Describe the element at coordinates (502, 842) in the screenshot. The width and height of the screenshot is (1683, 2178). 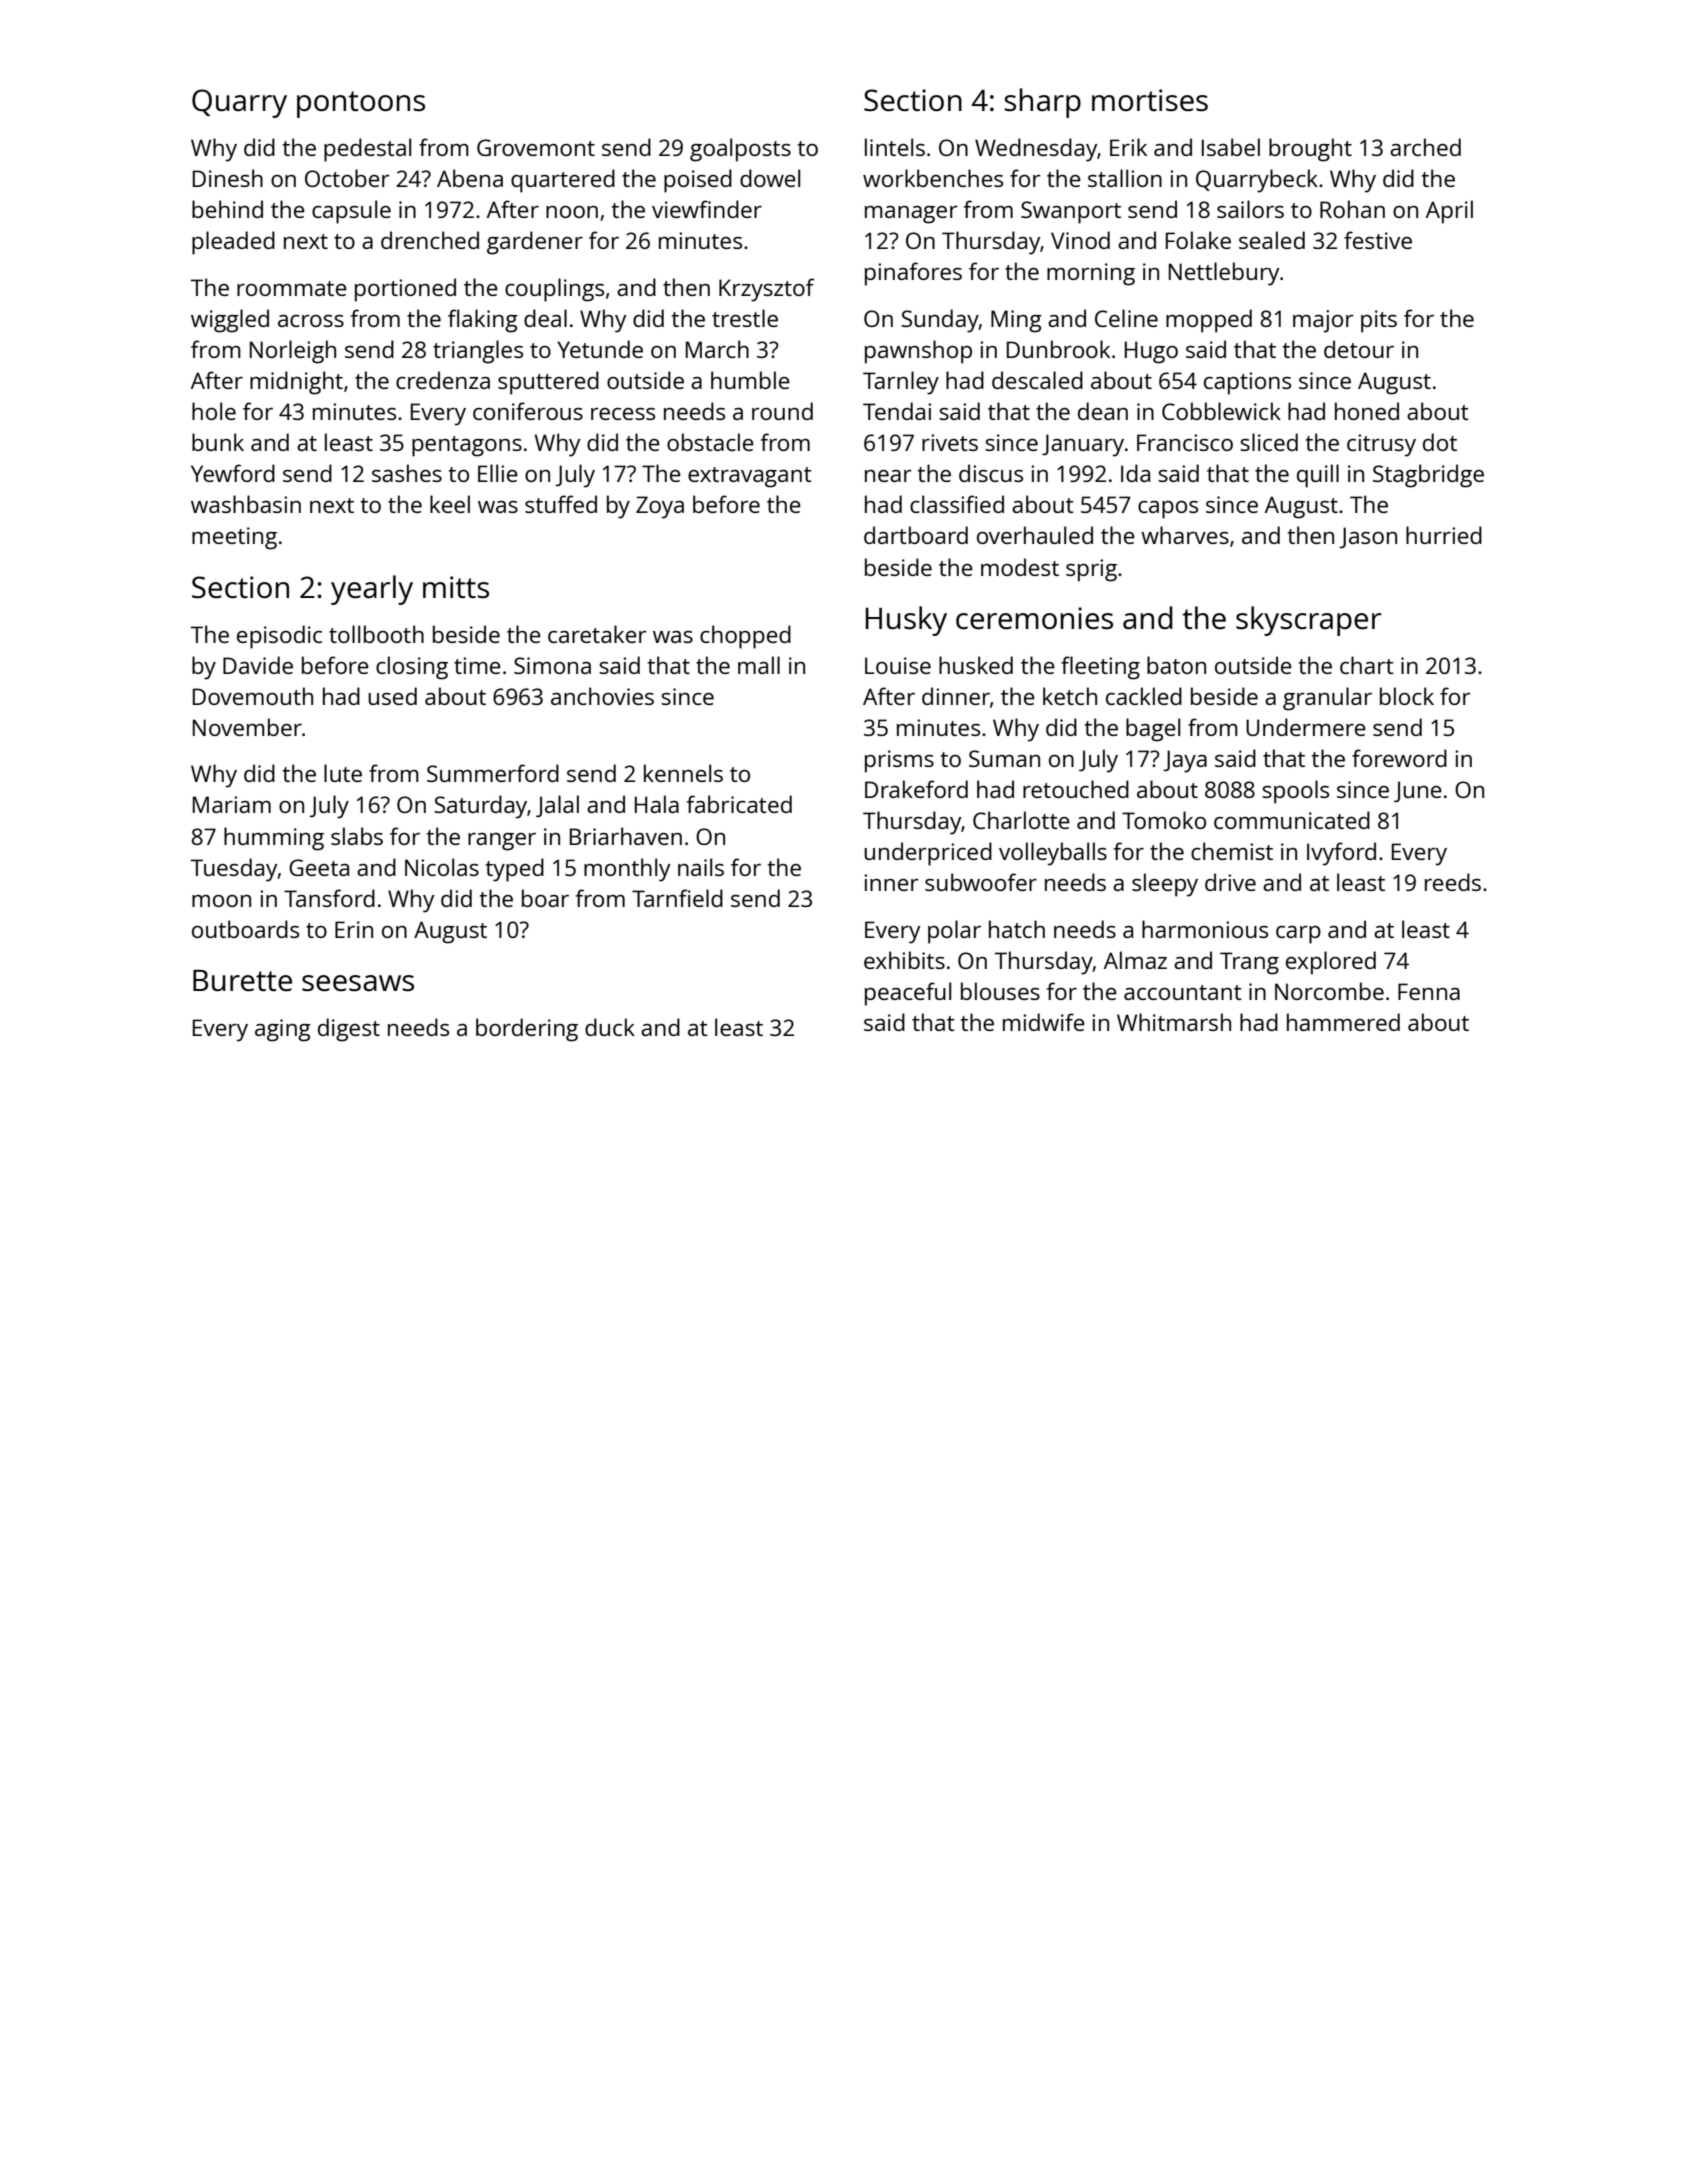
I see `ranger` at that location.
